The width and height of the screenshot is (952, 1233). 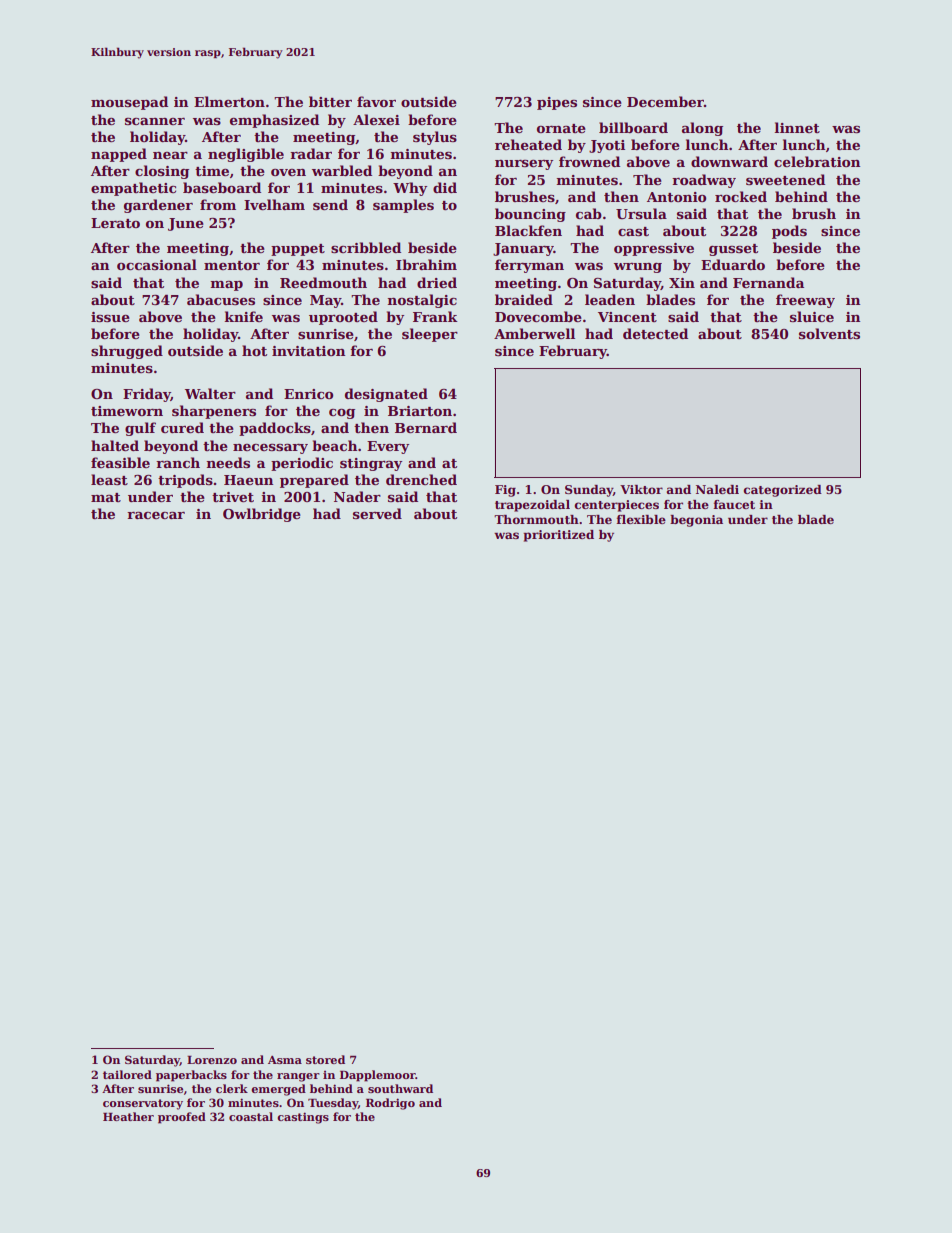 What do you see at coordinates (156, 515) in the screenshot?
I see `racecar` at bounding box center [156, 515].
